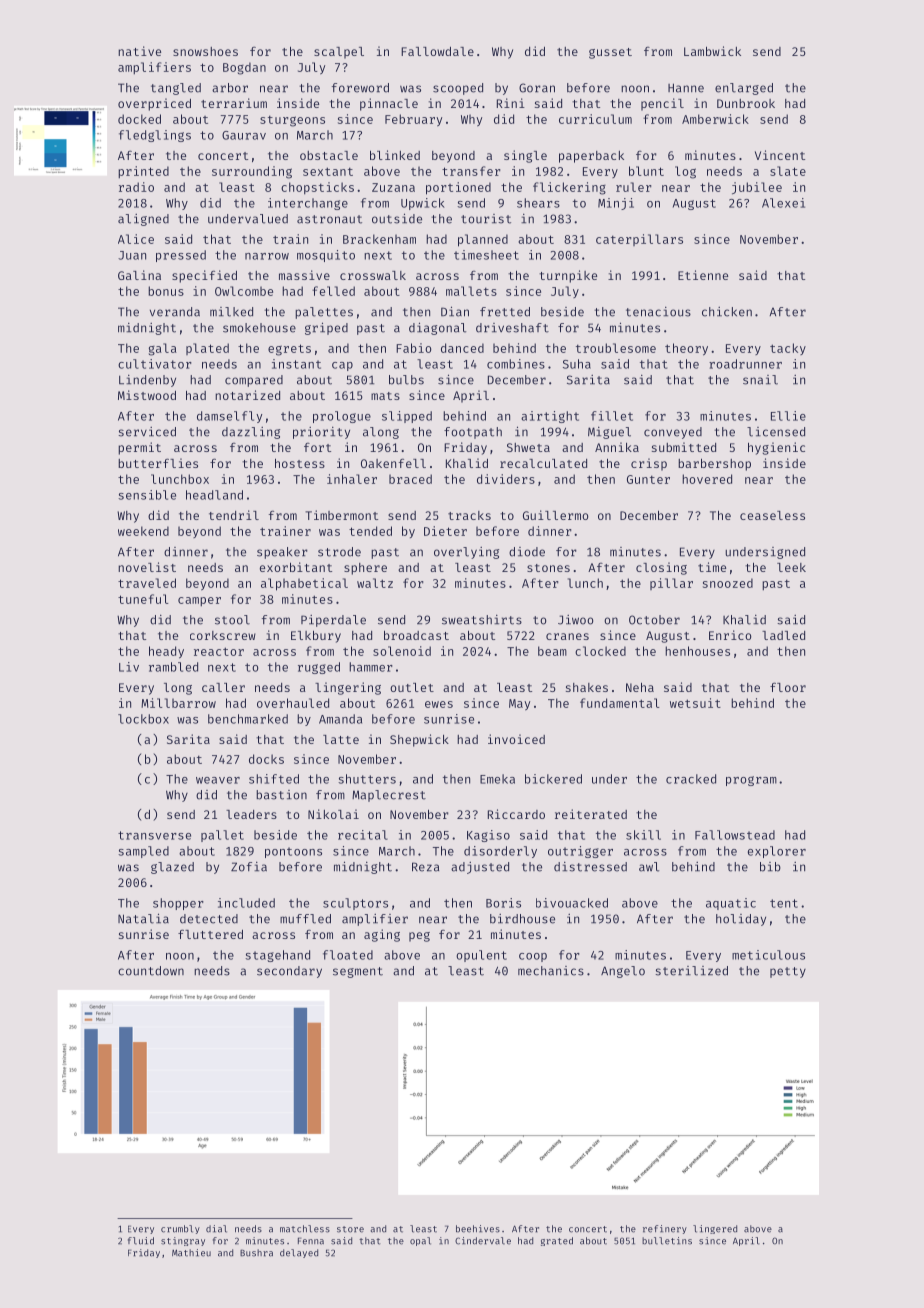  What do you see at coordinates (147, 495) in the image?
I see `sensible` at bounding box center [147, 495].
